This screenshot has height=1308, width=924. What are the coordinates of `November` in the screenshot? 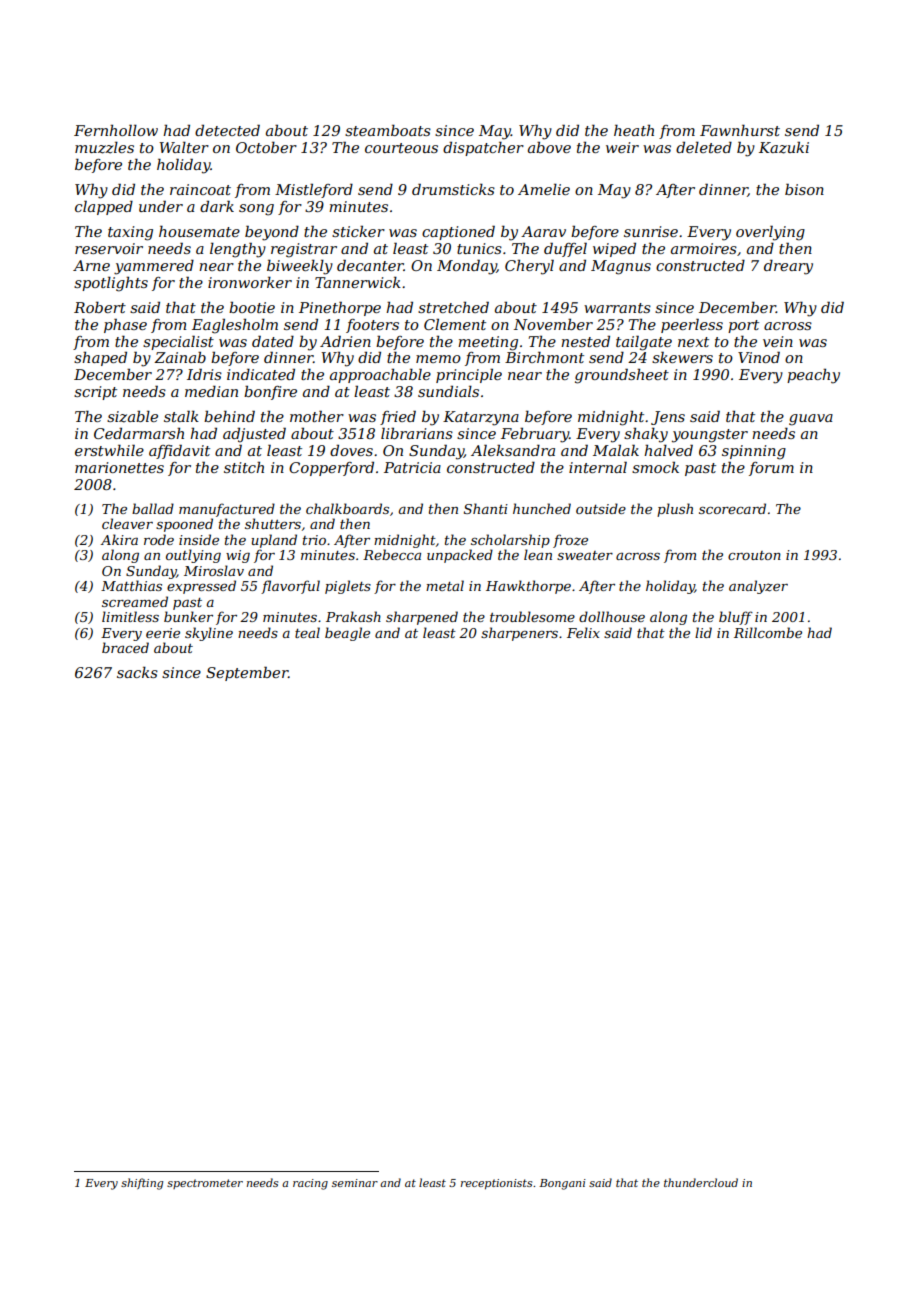 It's located at (553, 324).
